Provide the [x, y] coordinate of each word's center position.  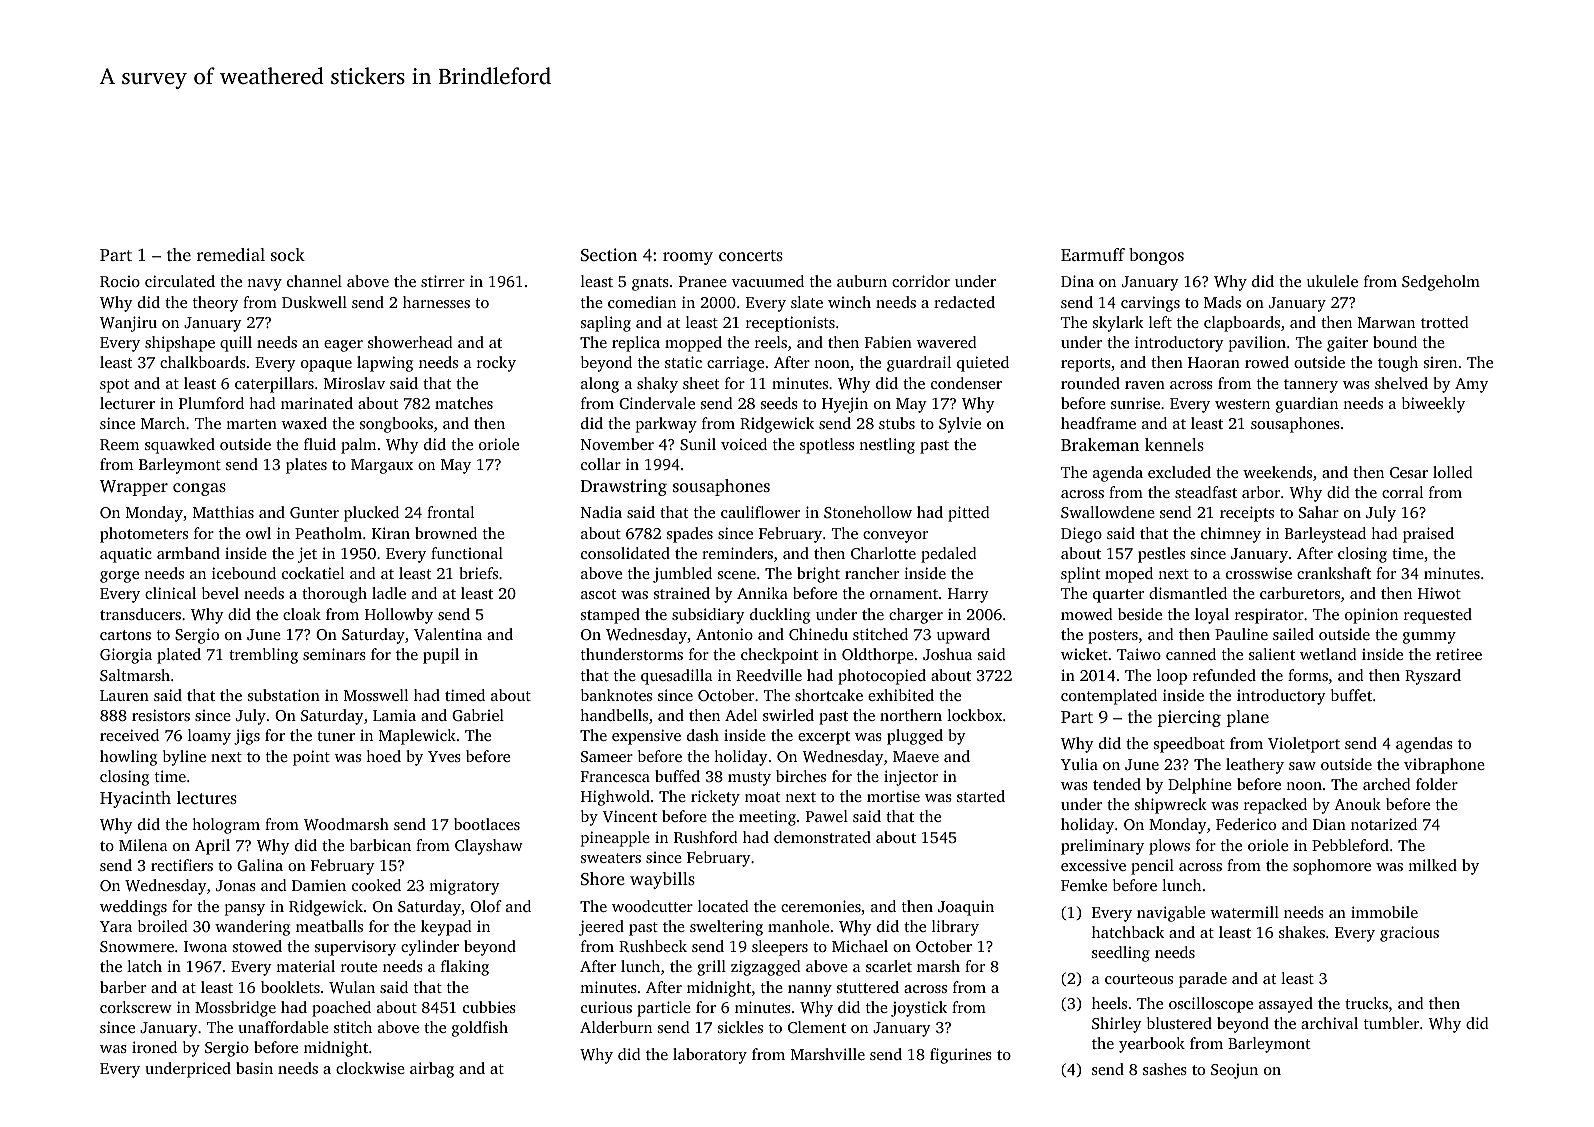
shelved [1401, 383]
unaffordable [283, 1027]
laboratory [710, 1056]
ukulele [1332, 281]
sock [288, 254]
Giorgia [126, 656]
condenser [966, 383]
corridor [921, 281]
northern [911, 715]
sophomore [1332, 867]
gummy [1429, 638]
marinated [317, 403]
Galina [260, 865]
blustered [1179, 1023]
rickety [715, 798]
